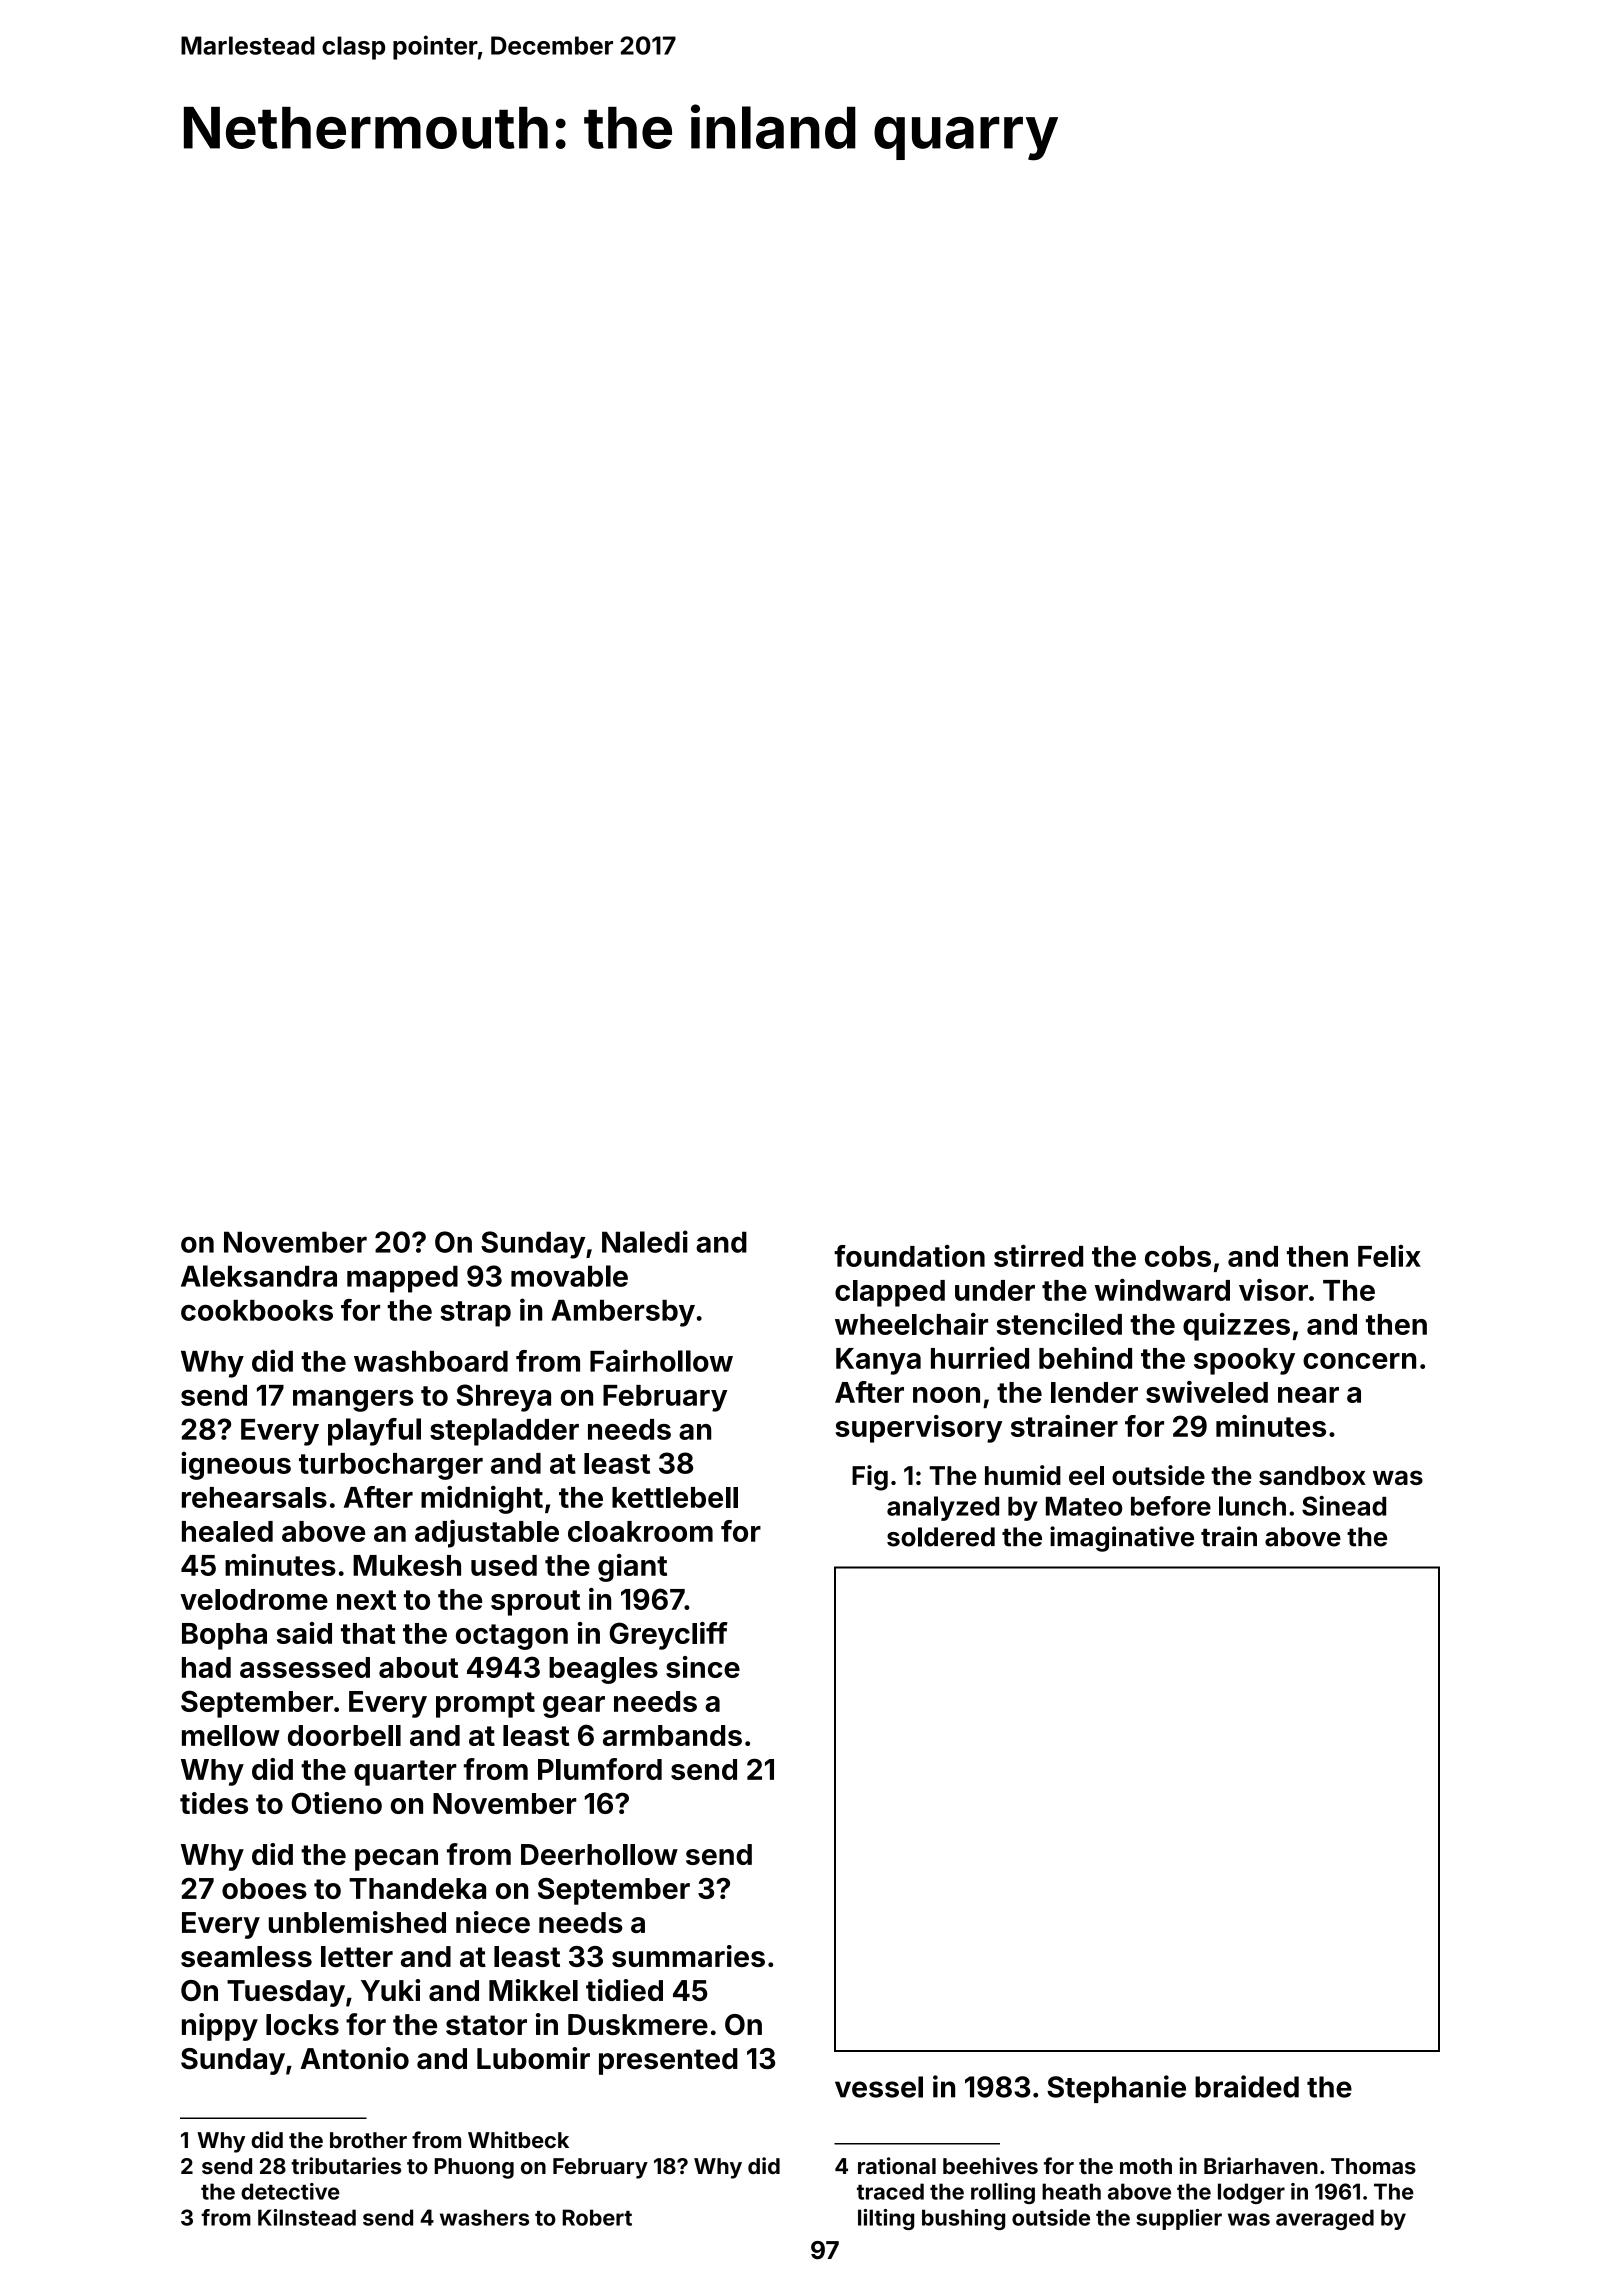  Describe the element at coordinates (402, 1279) in the screenshot. I see `mapped` at that location.
